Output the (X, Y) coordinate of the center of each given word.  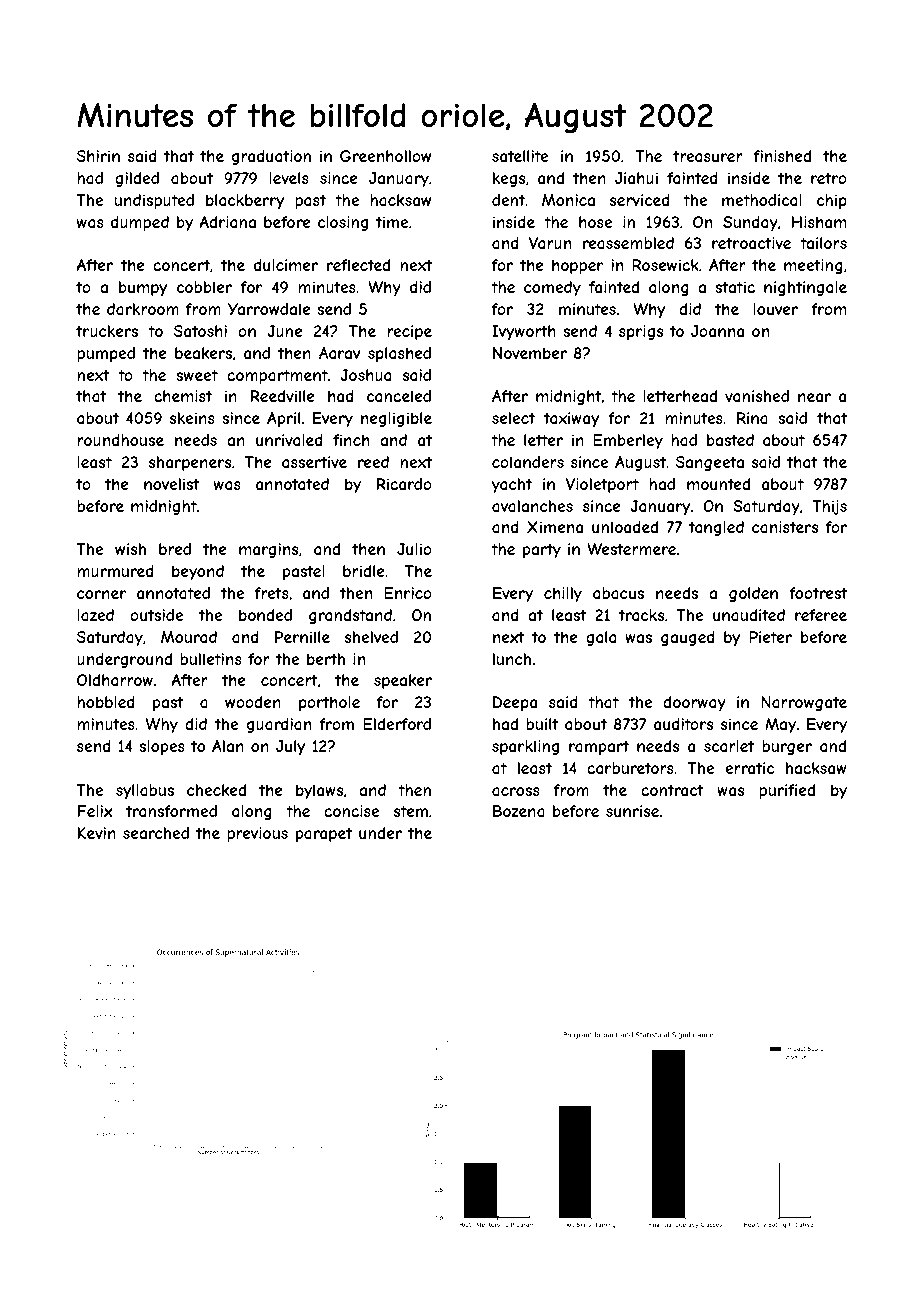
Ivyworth (524, 332)
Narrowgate (804, 703)
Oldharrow (115, 680)
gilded (137, 179)
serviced (640, 200)
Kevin (97, 833)
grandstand (350, 616)
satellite (520, 156)
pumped (106, 354)
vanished (757, 396)
